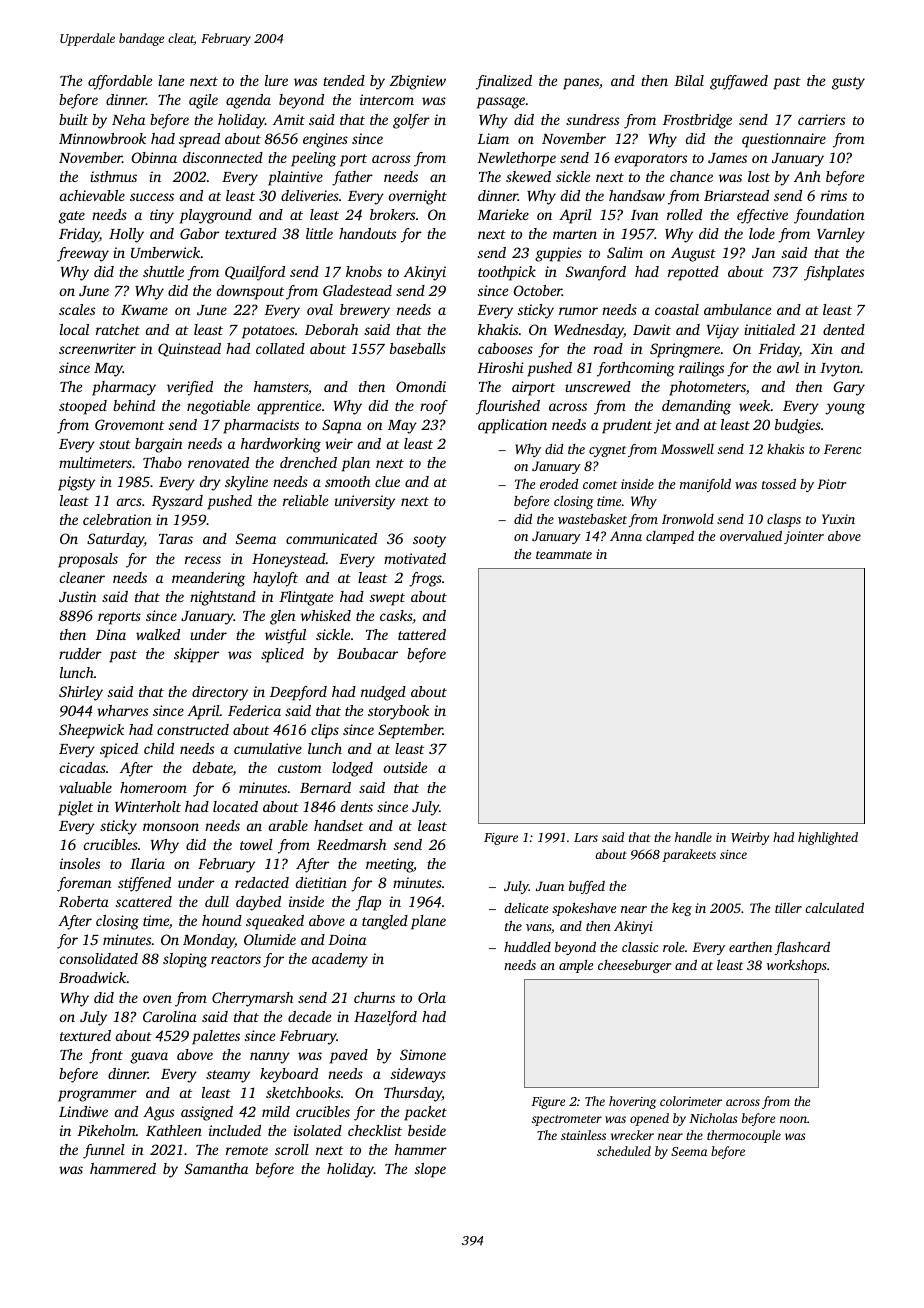  Describe the element at coordinates (176, 539) in the screenshot. I see `Taras` at that location.
